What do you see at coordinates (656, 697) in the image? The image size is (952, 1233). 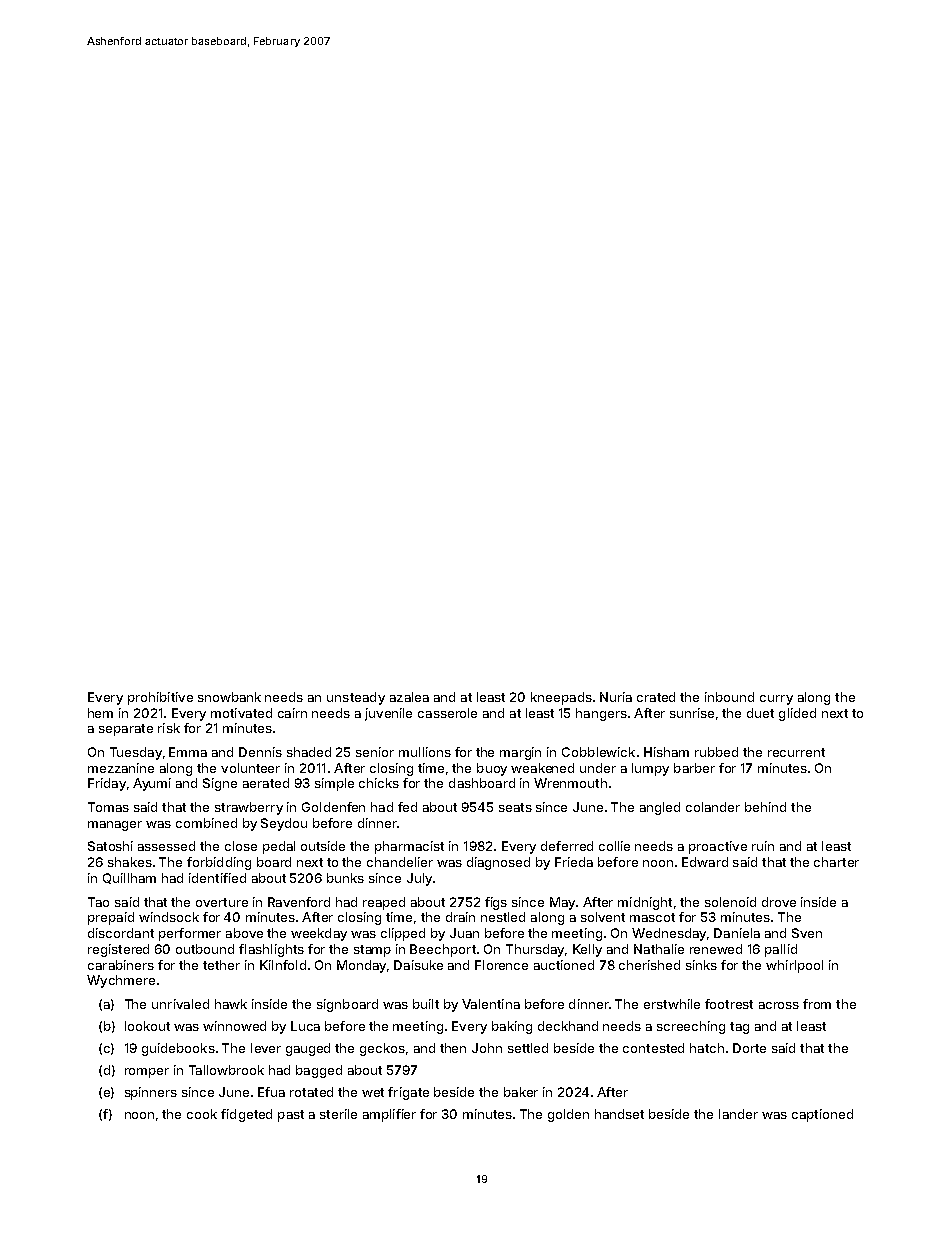 I see `crated` at bounding box center [656, 697].
